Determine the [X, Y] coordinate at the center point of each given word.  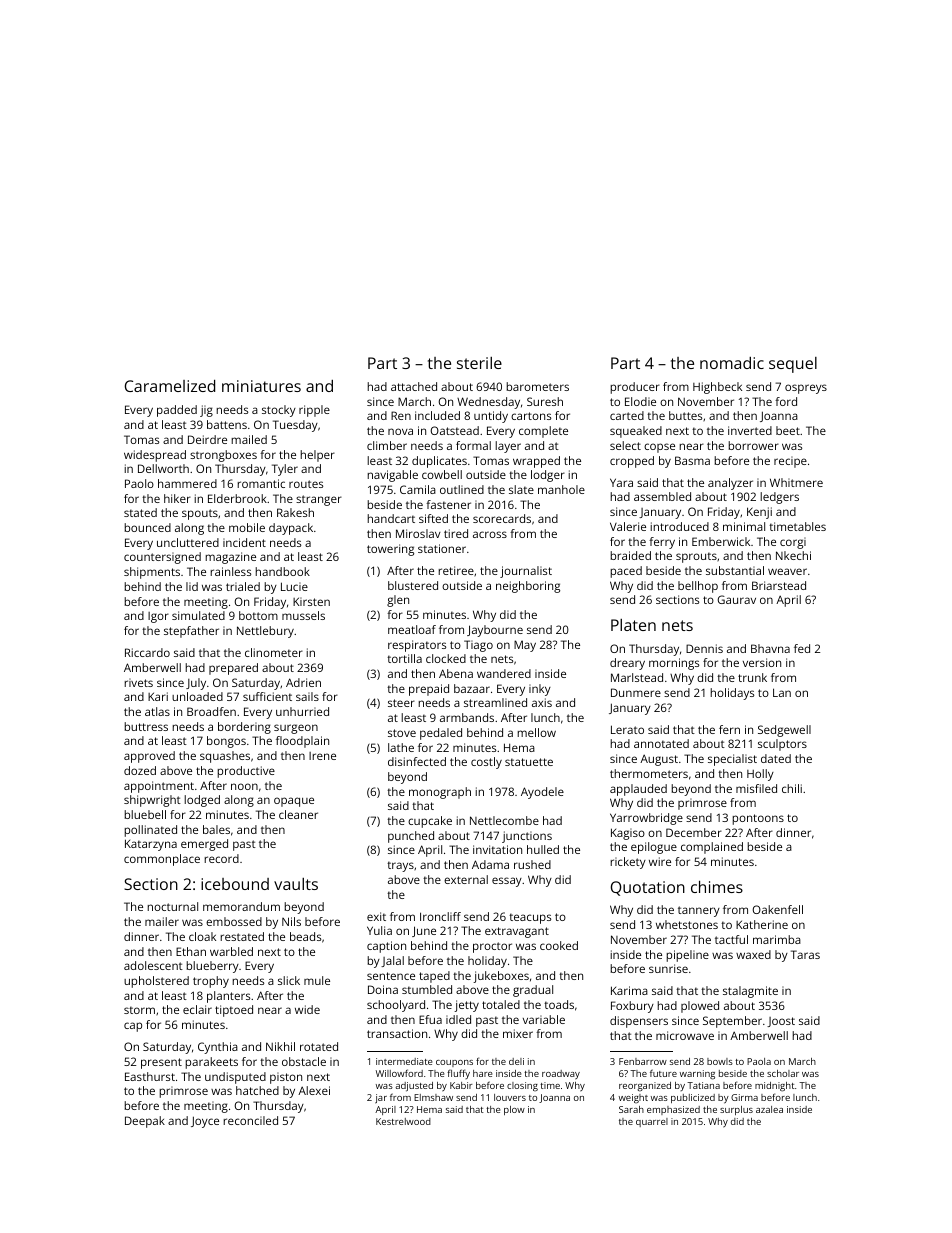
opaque [294, 802]
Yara [621, 482]
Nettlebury [265, 632]
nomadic [732, 363]
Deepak [145, 1122]
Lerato [627, 729]
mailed [249, 439]
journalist [526, 572]
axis [542, 702]
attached [414, 386]
